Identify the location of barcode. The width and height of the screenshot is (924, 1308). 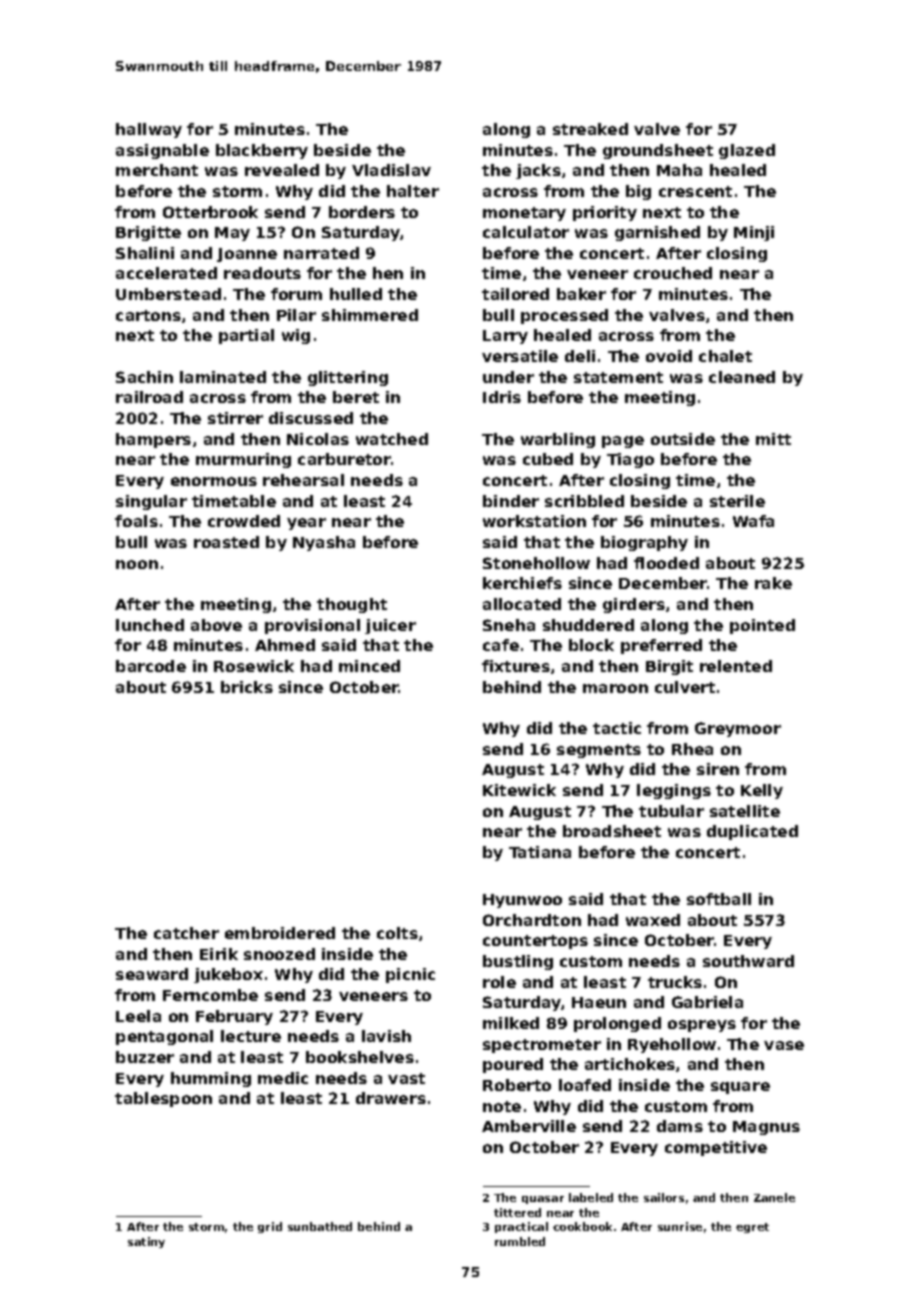
(151, 666).
